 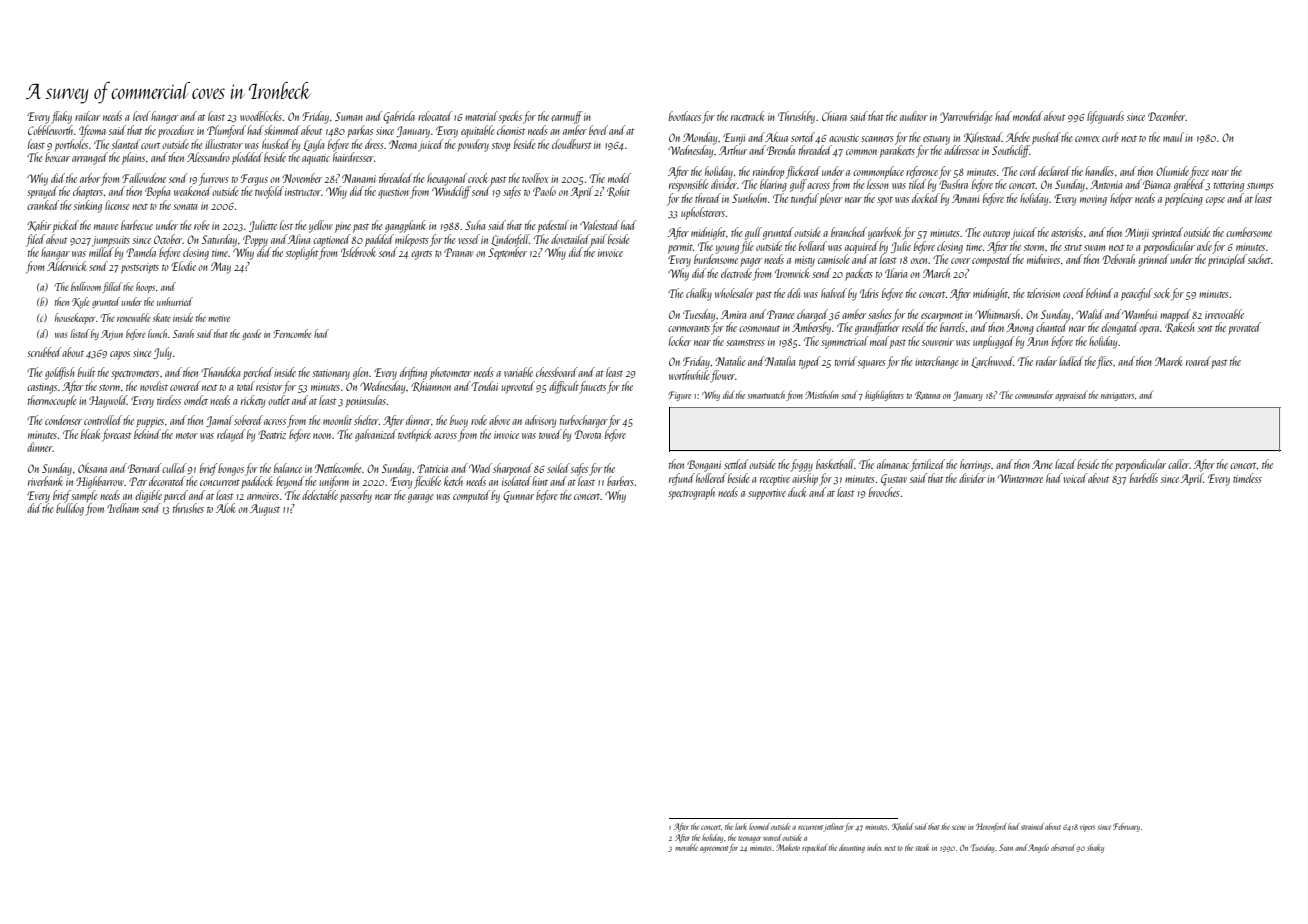 What do you see at coordinates (50, 130) in the screenshot?
I see `Cobbleworth` at bounding box center [50, 130].
